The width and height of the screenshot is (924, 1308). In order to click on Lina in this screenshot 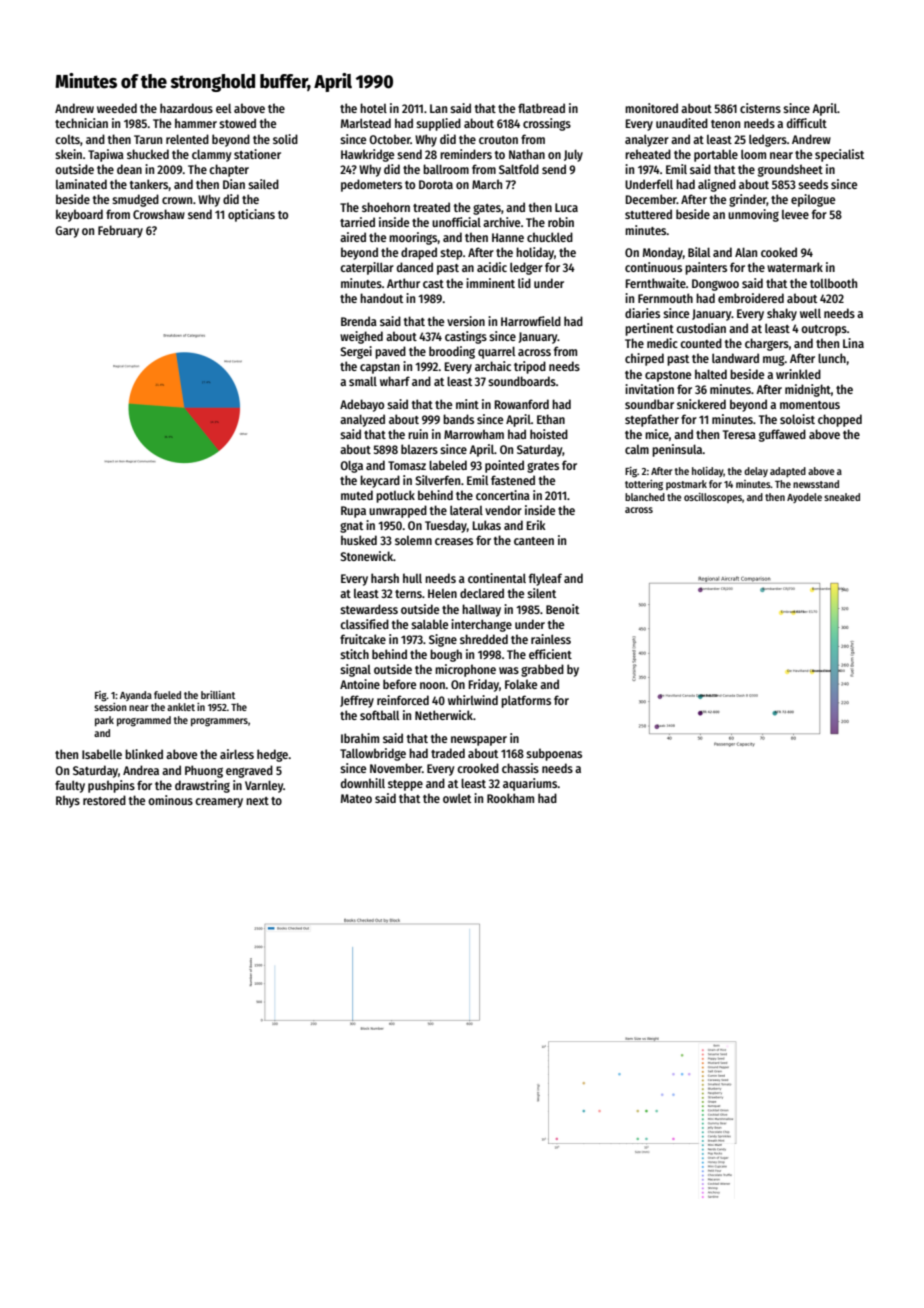, I will do `click(853, 343)`.
